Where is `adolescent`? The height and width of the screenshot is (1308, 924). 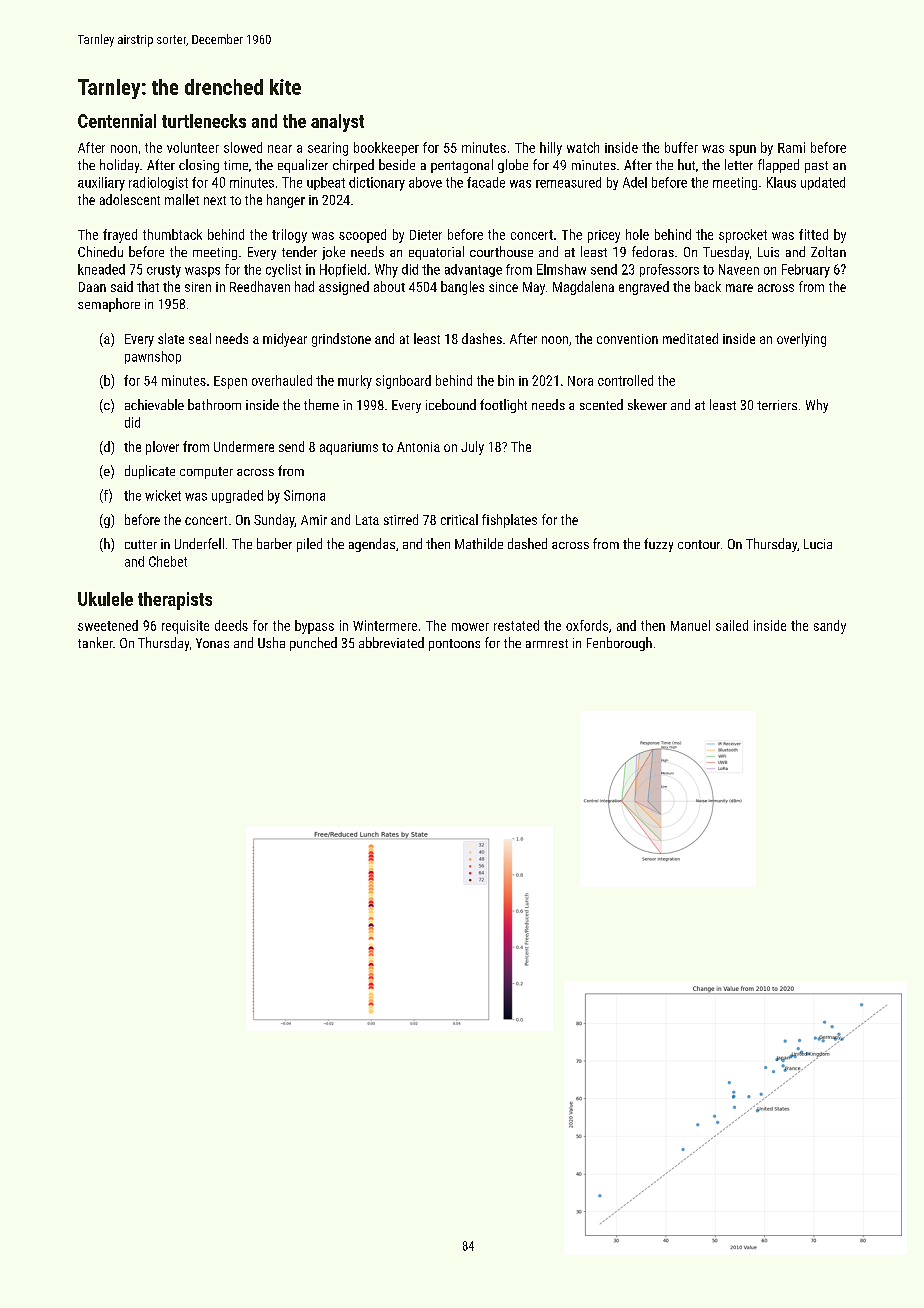
adolescent is located at coordinates (130, 199).
